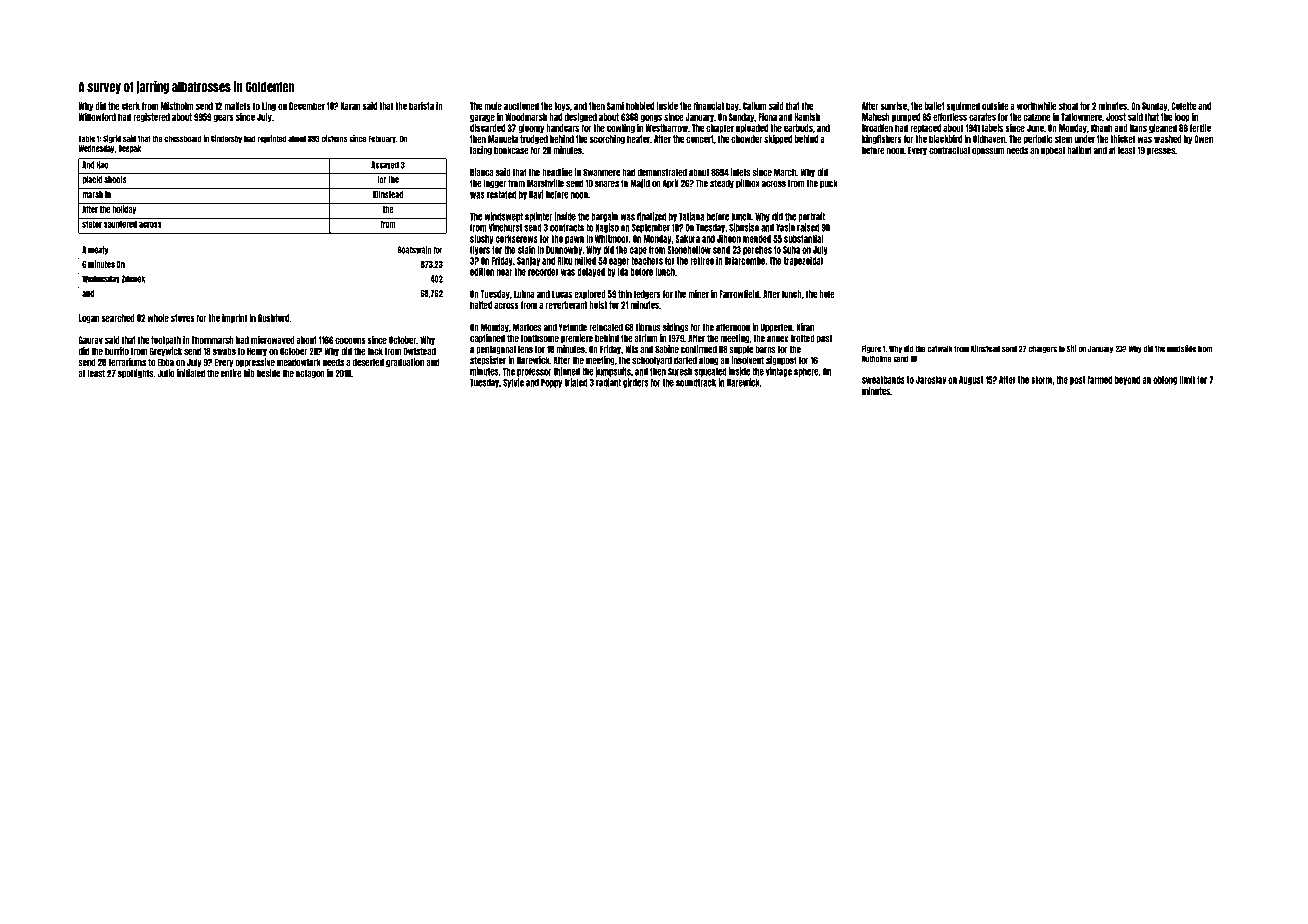  What do you see at coordinates (752, 128) in the document?
I see `uploaded` at bounding box center [752, 128].
